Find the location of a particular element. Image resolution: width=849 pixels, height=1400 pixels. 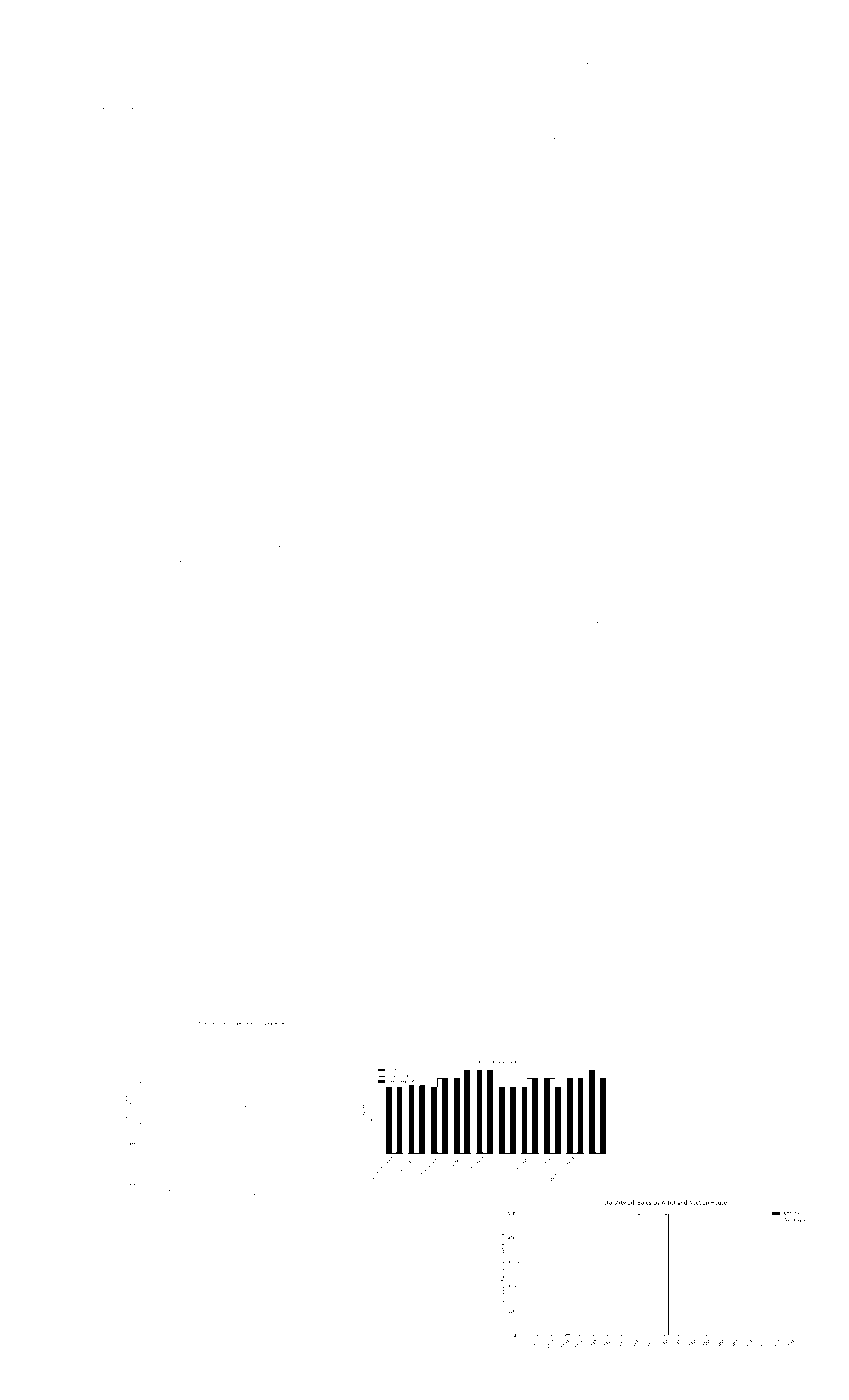

seller is located at coordinates (229, 896).
